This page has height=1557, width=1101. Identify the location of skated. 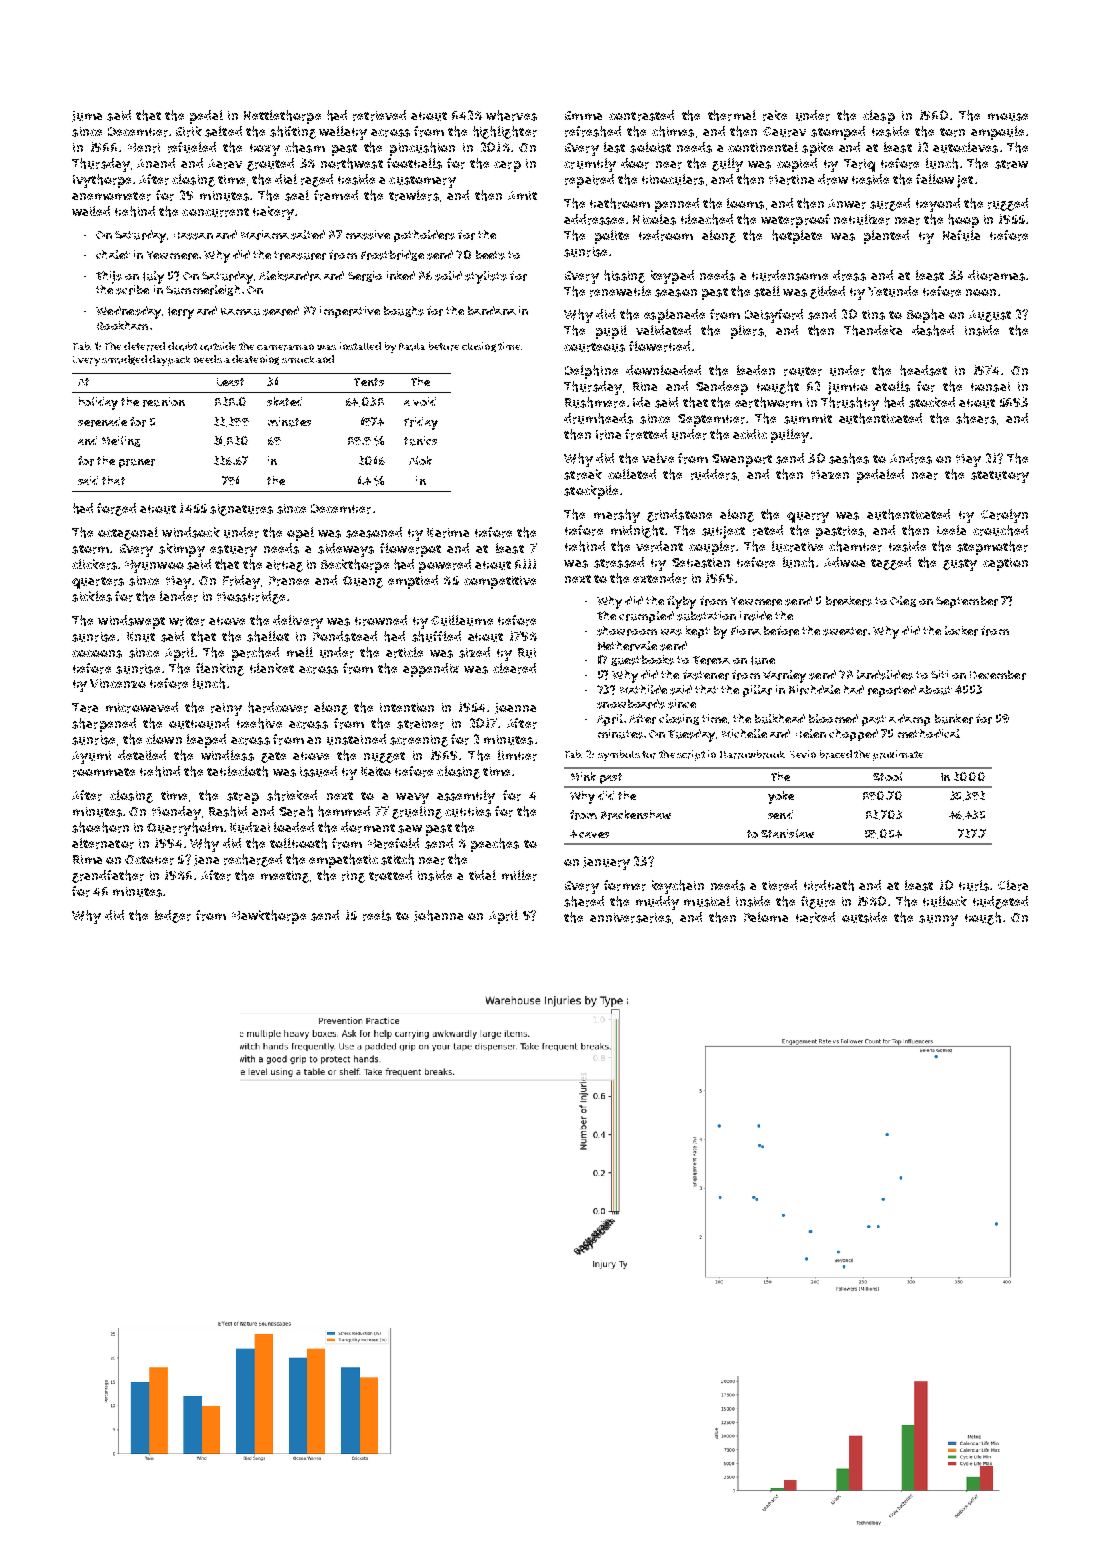
(284, 401).
